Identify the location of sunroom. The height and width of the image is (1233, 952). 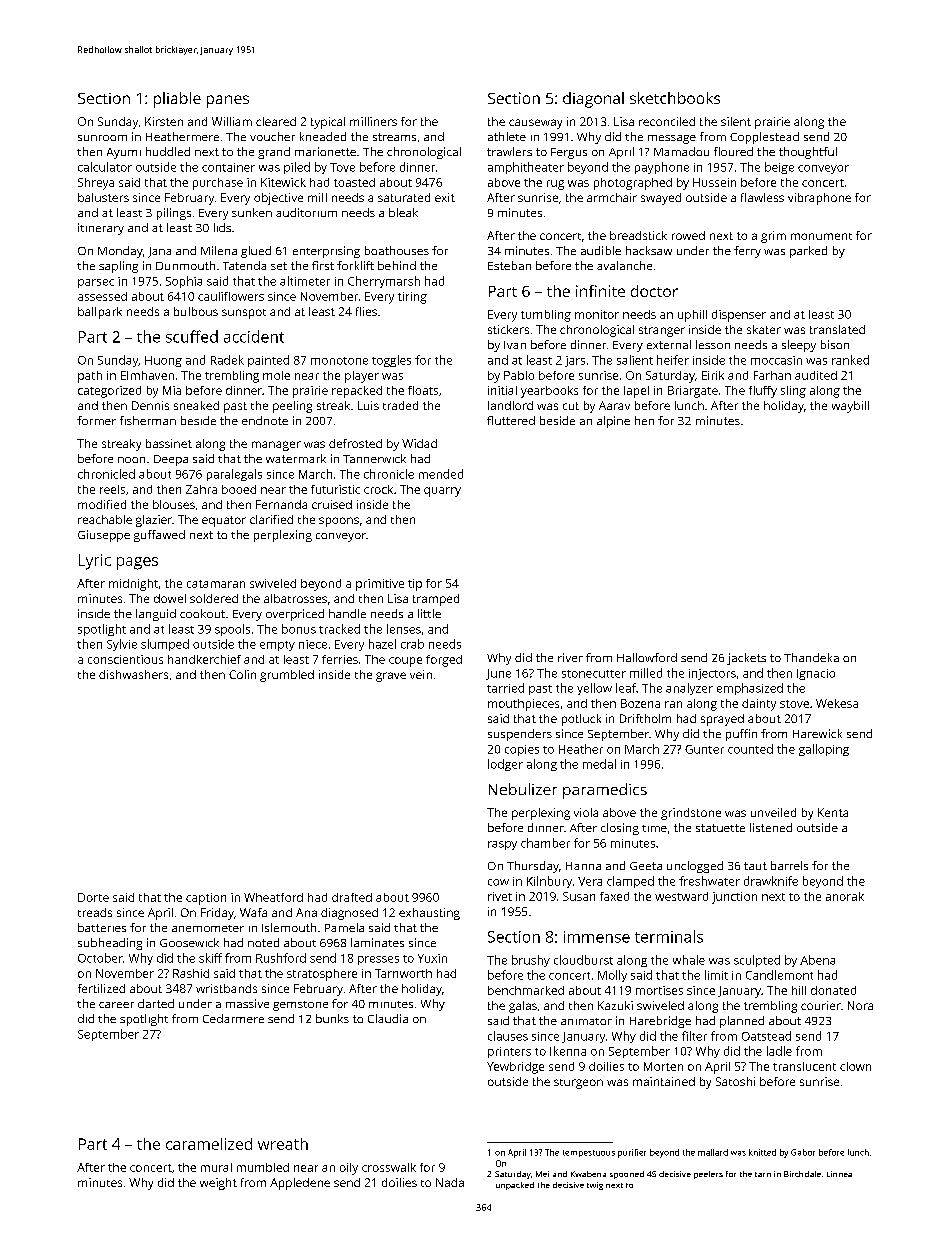
(102, 138).
